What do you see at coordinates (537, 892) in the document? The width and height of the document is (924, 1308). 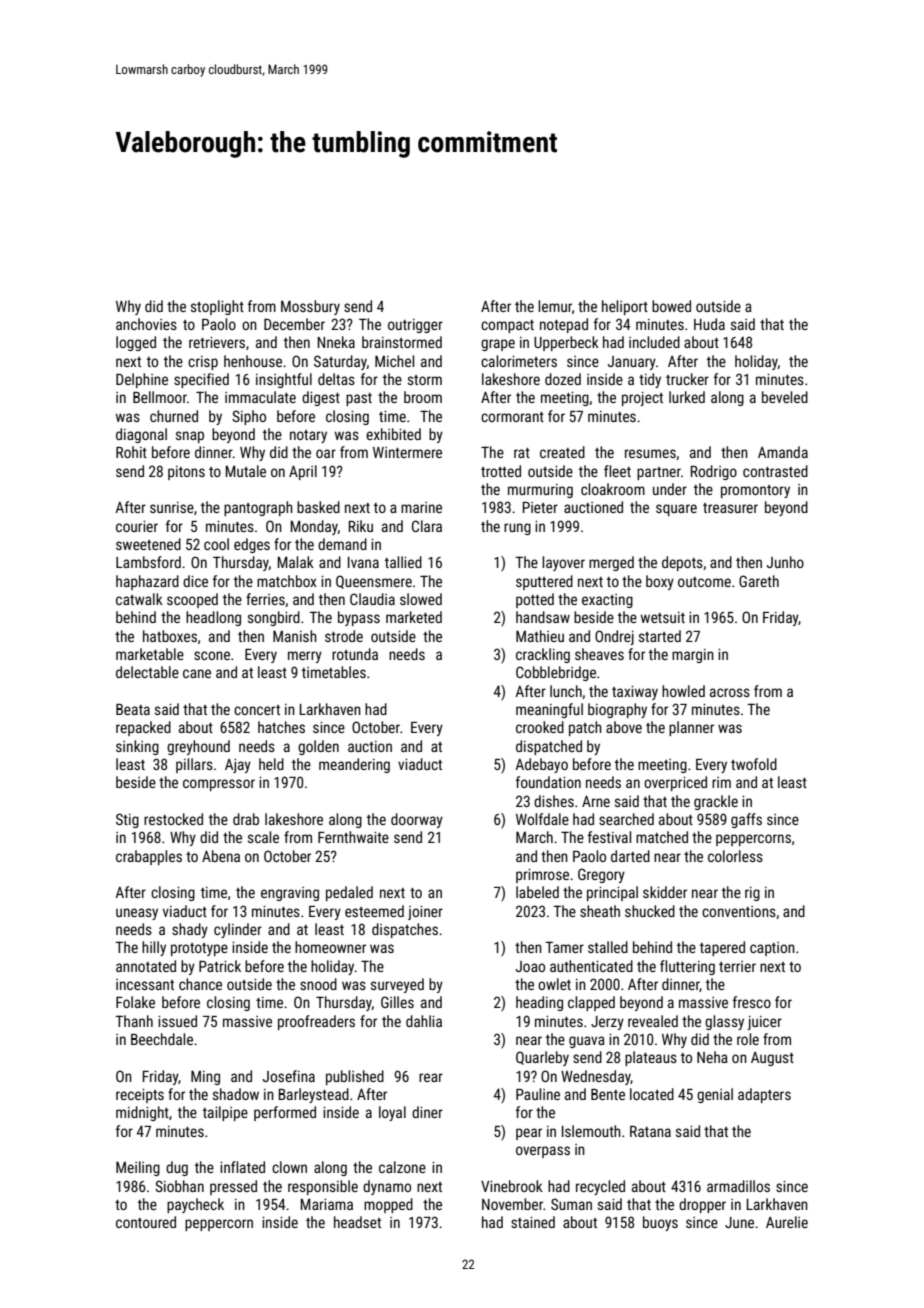 I see `labeled` at bounding box center [537, 892].
